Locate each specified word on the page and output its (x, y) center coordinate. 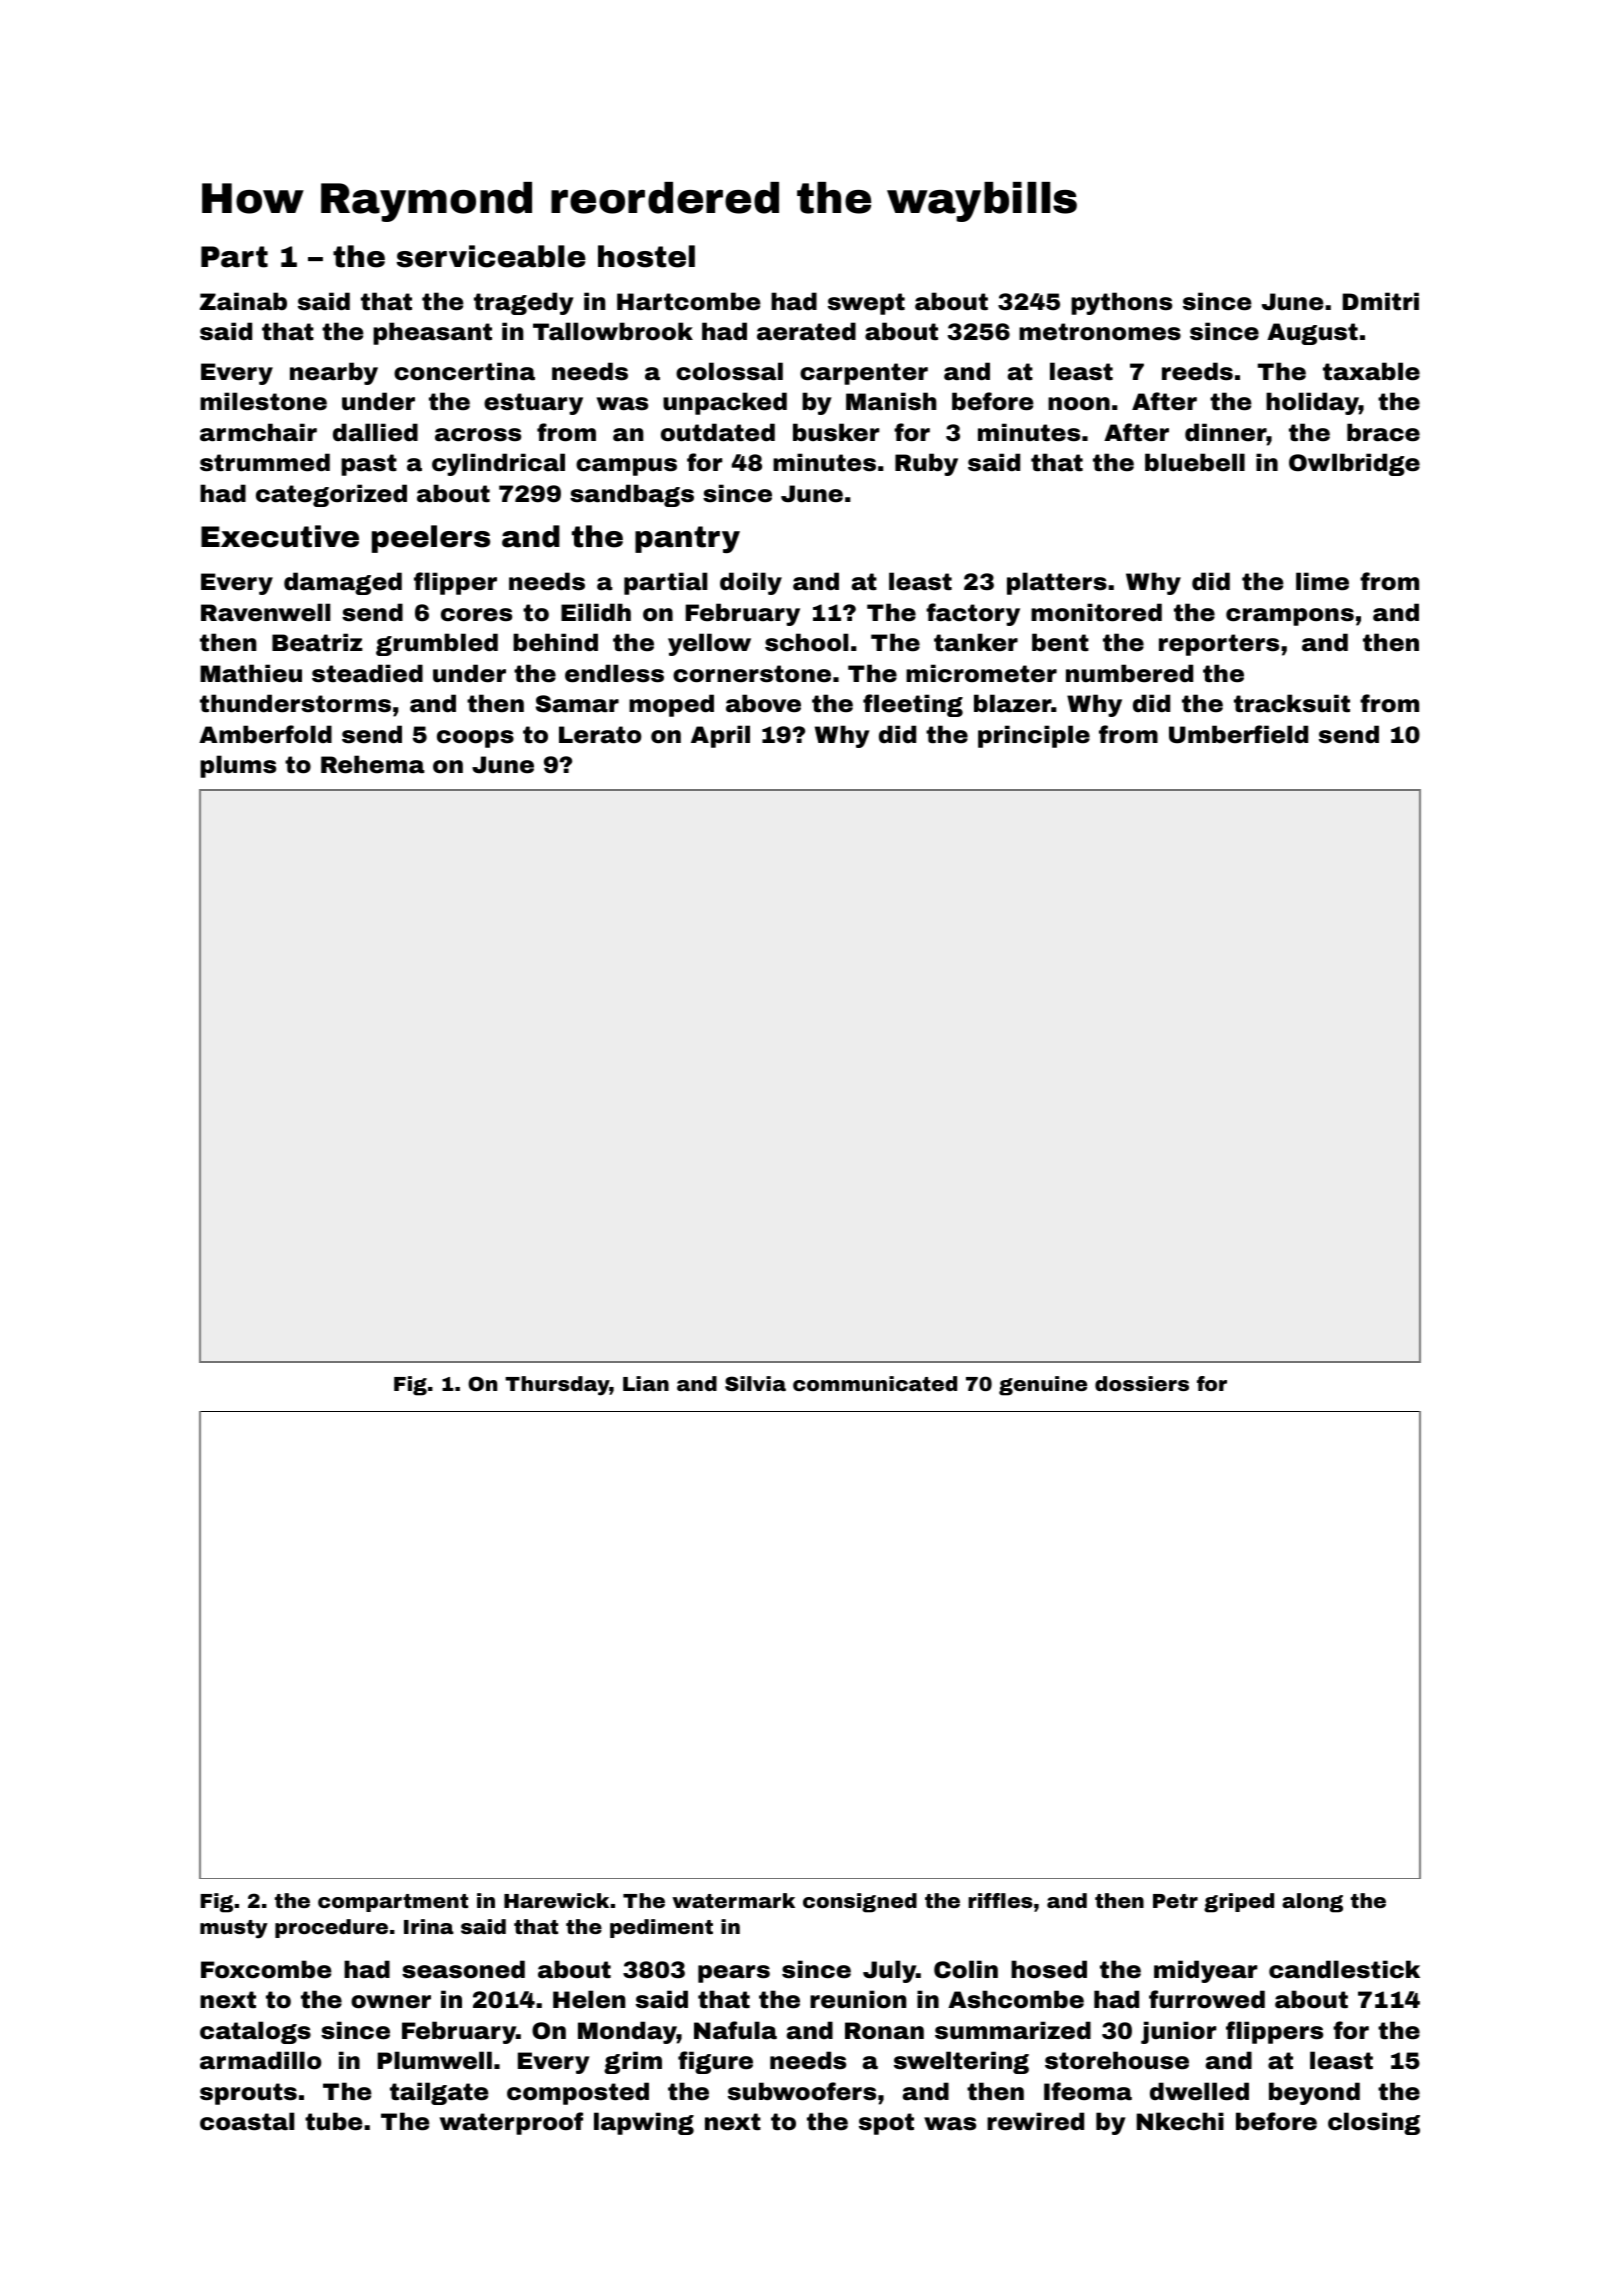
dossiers (1142, 1383)
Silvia (755, 1383)
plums (238, 766)
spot (886, 2124)
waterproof (511, 2123)
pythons (1121, 303)
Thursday (557, 1386)
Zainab (243, 301)
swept (866, 304)
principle (1034, 736)
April (720, 736)
